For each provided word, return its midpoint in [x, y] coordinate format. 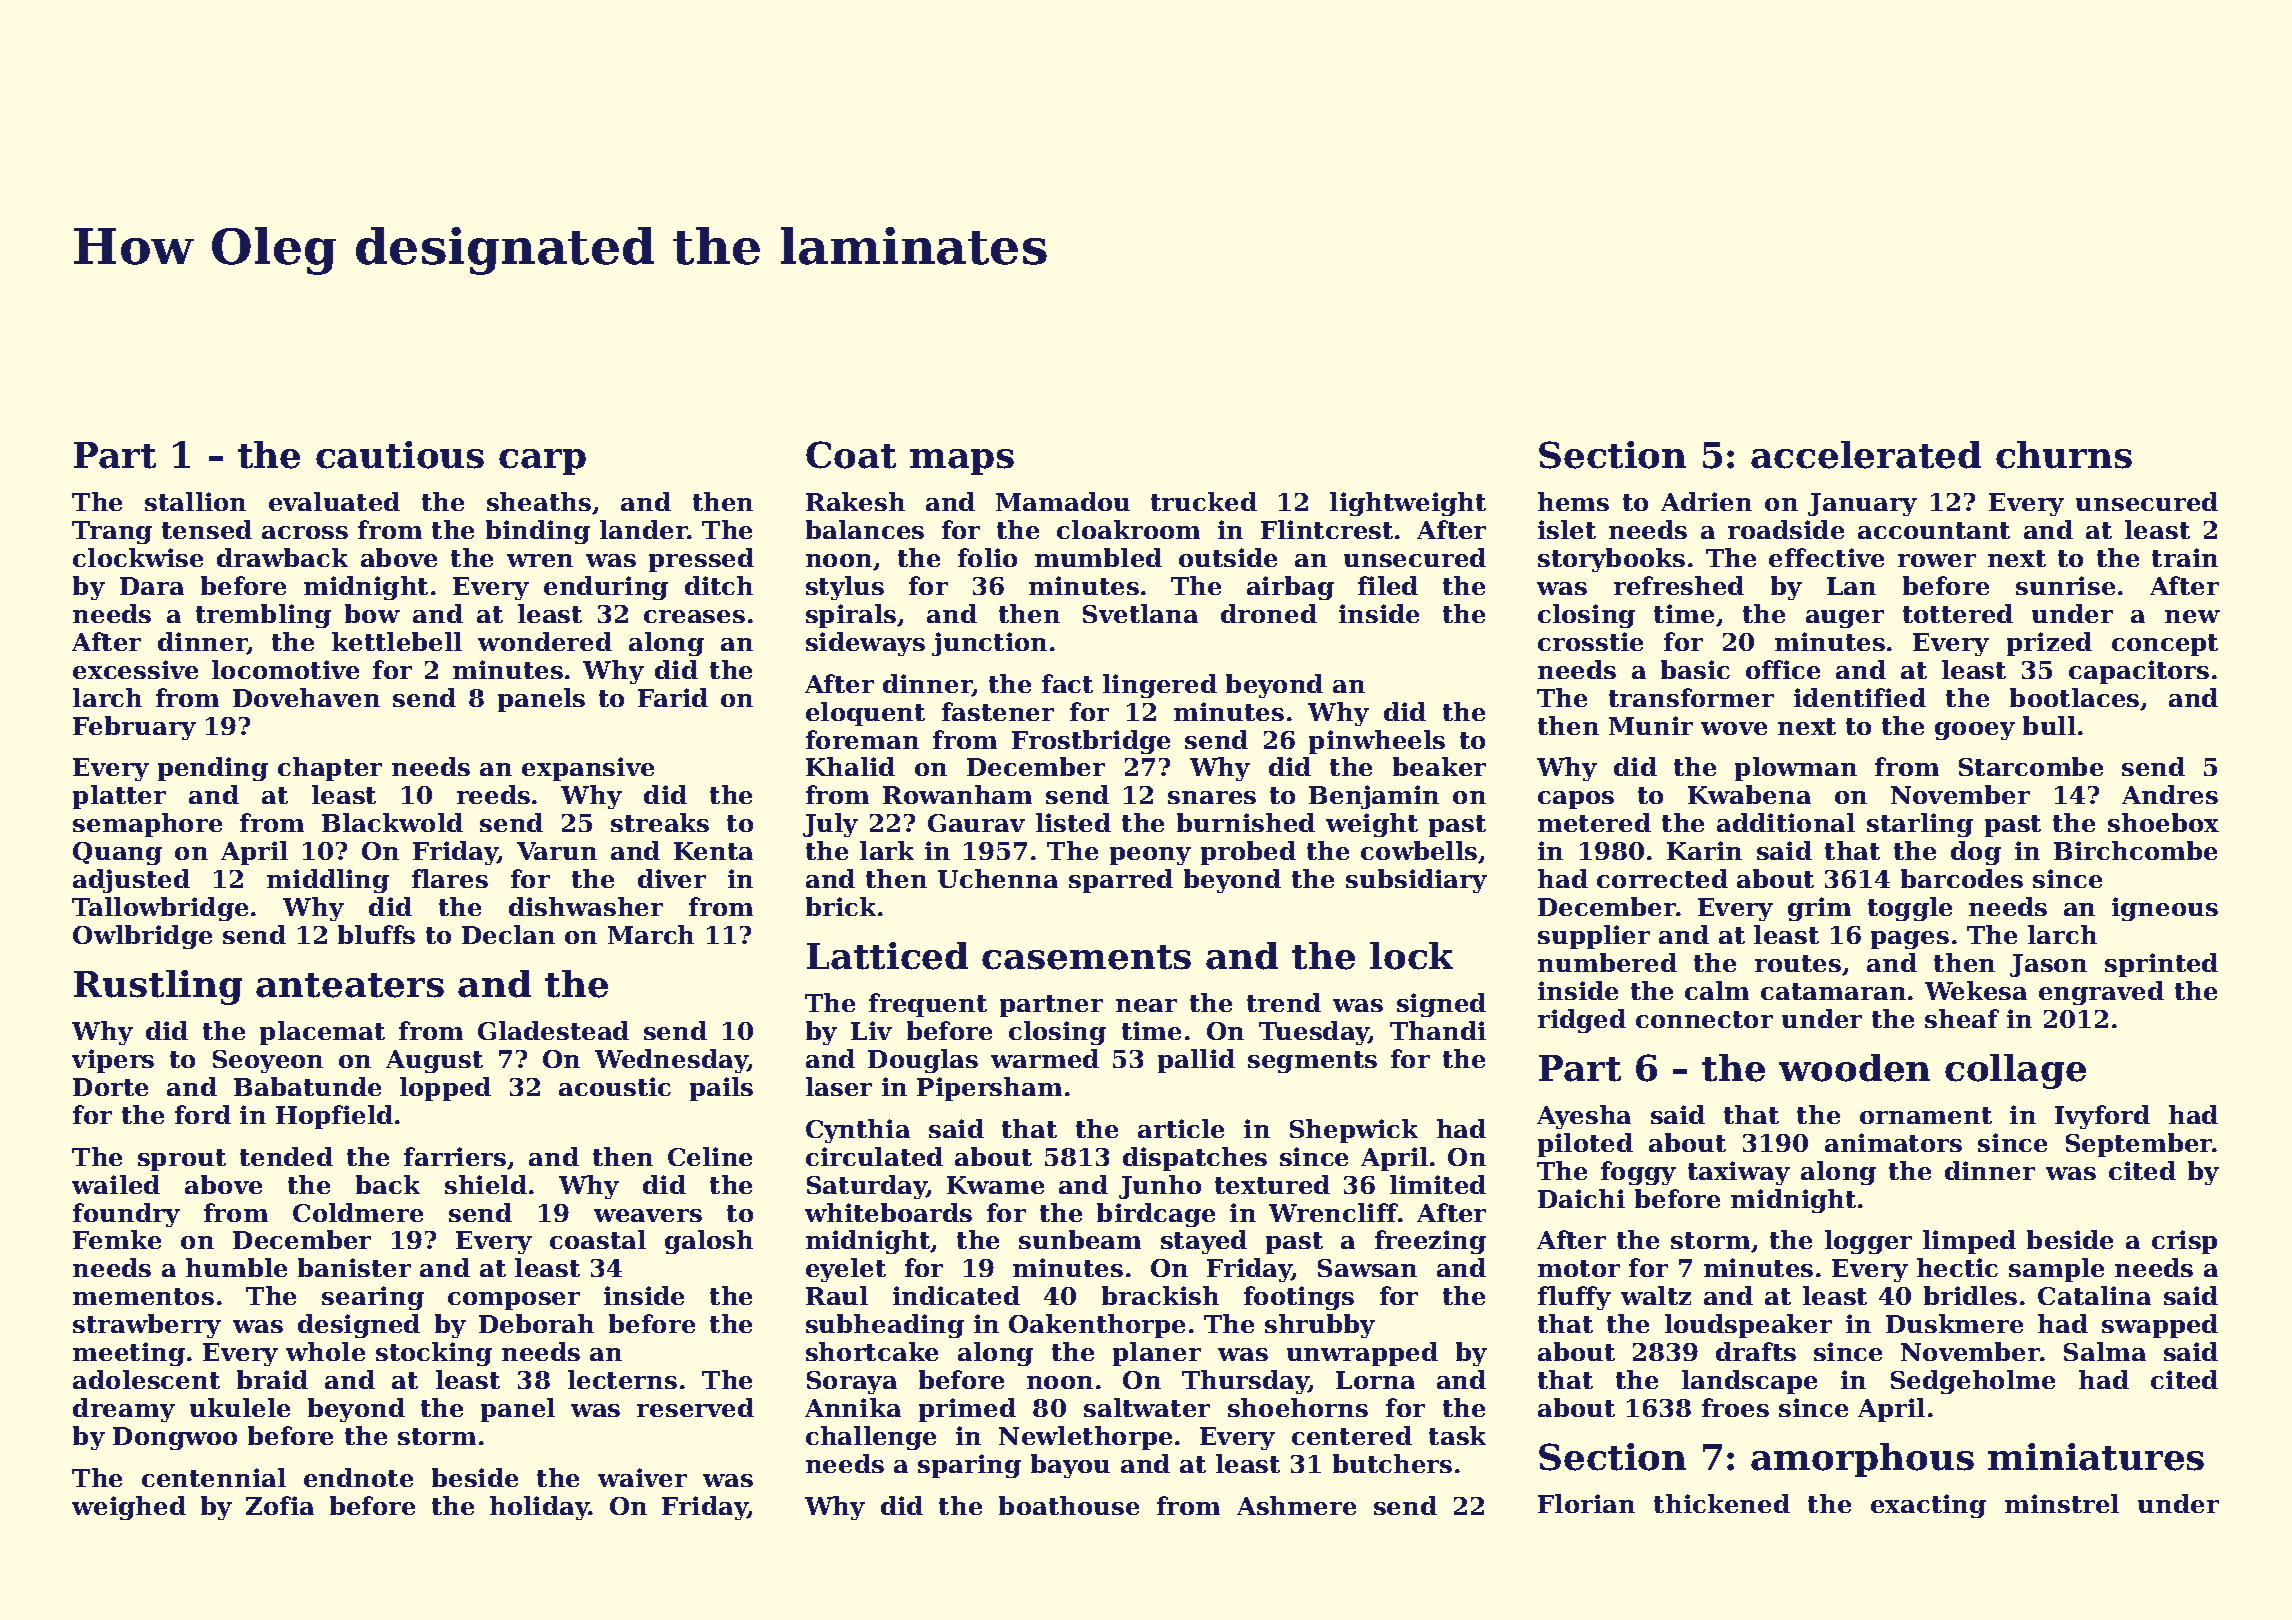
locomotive [285, 669]
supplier [1594, 937]
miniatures [2096, 1457]
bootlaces [2074, 697]
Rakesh [855, 501]
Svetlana [1140, 613]
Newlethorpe [1085, 1438]
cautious [400, 455]
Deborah [536, 1323]
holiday [539, 1508]
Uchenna [998, 878]
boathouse [1069, 1505]
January [1862, 504]
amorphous [1862, 1460]
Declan [508, 934]
